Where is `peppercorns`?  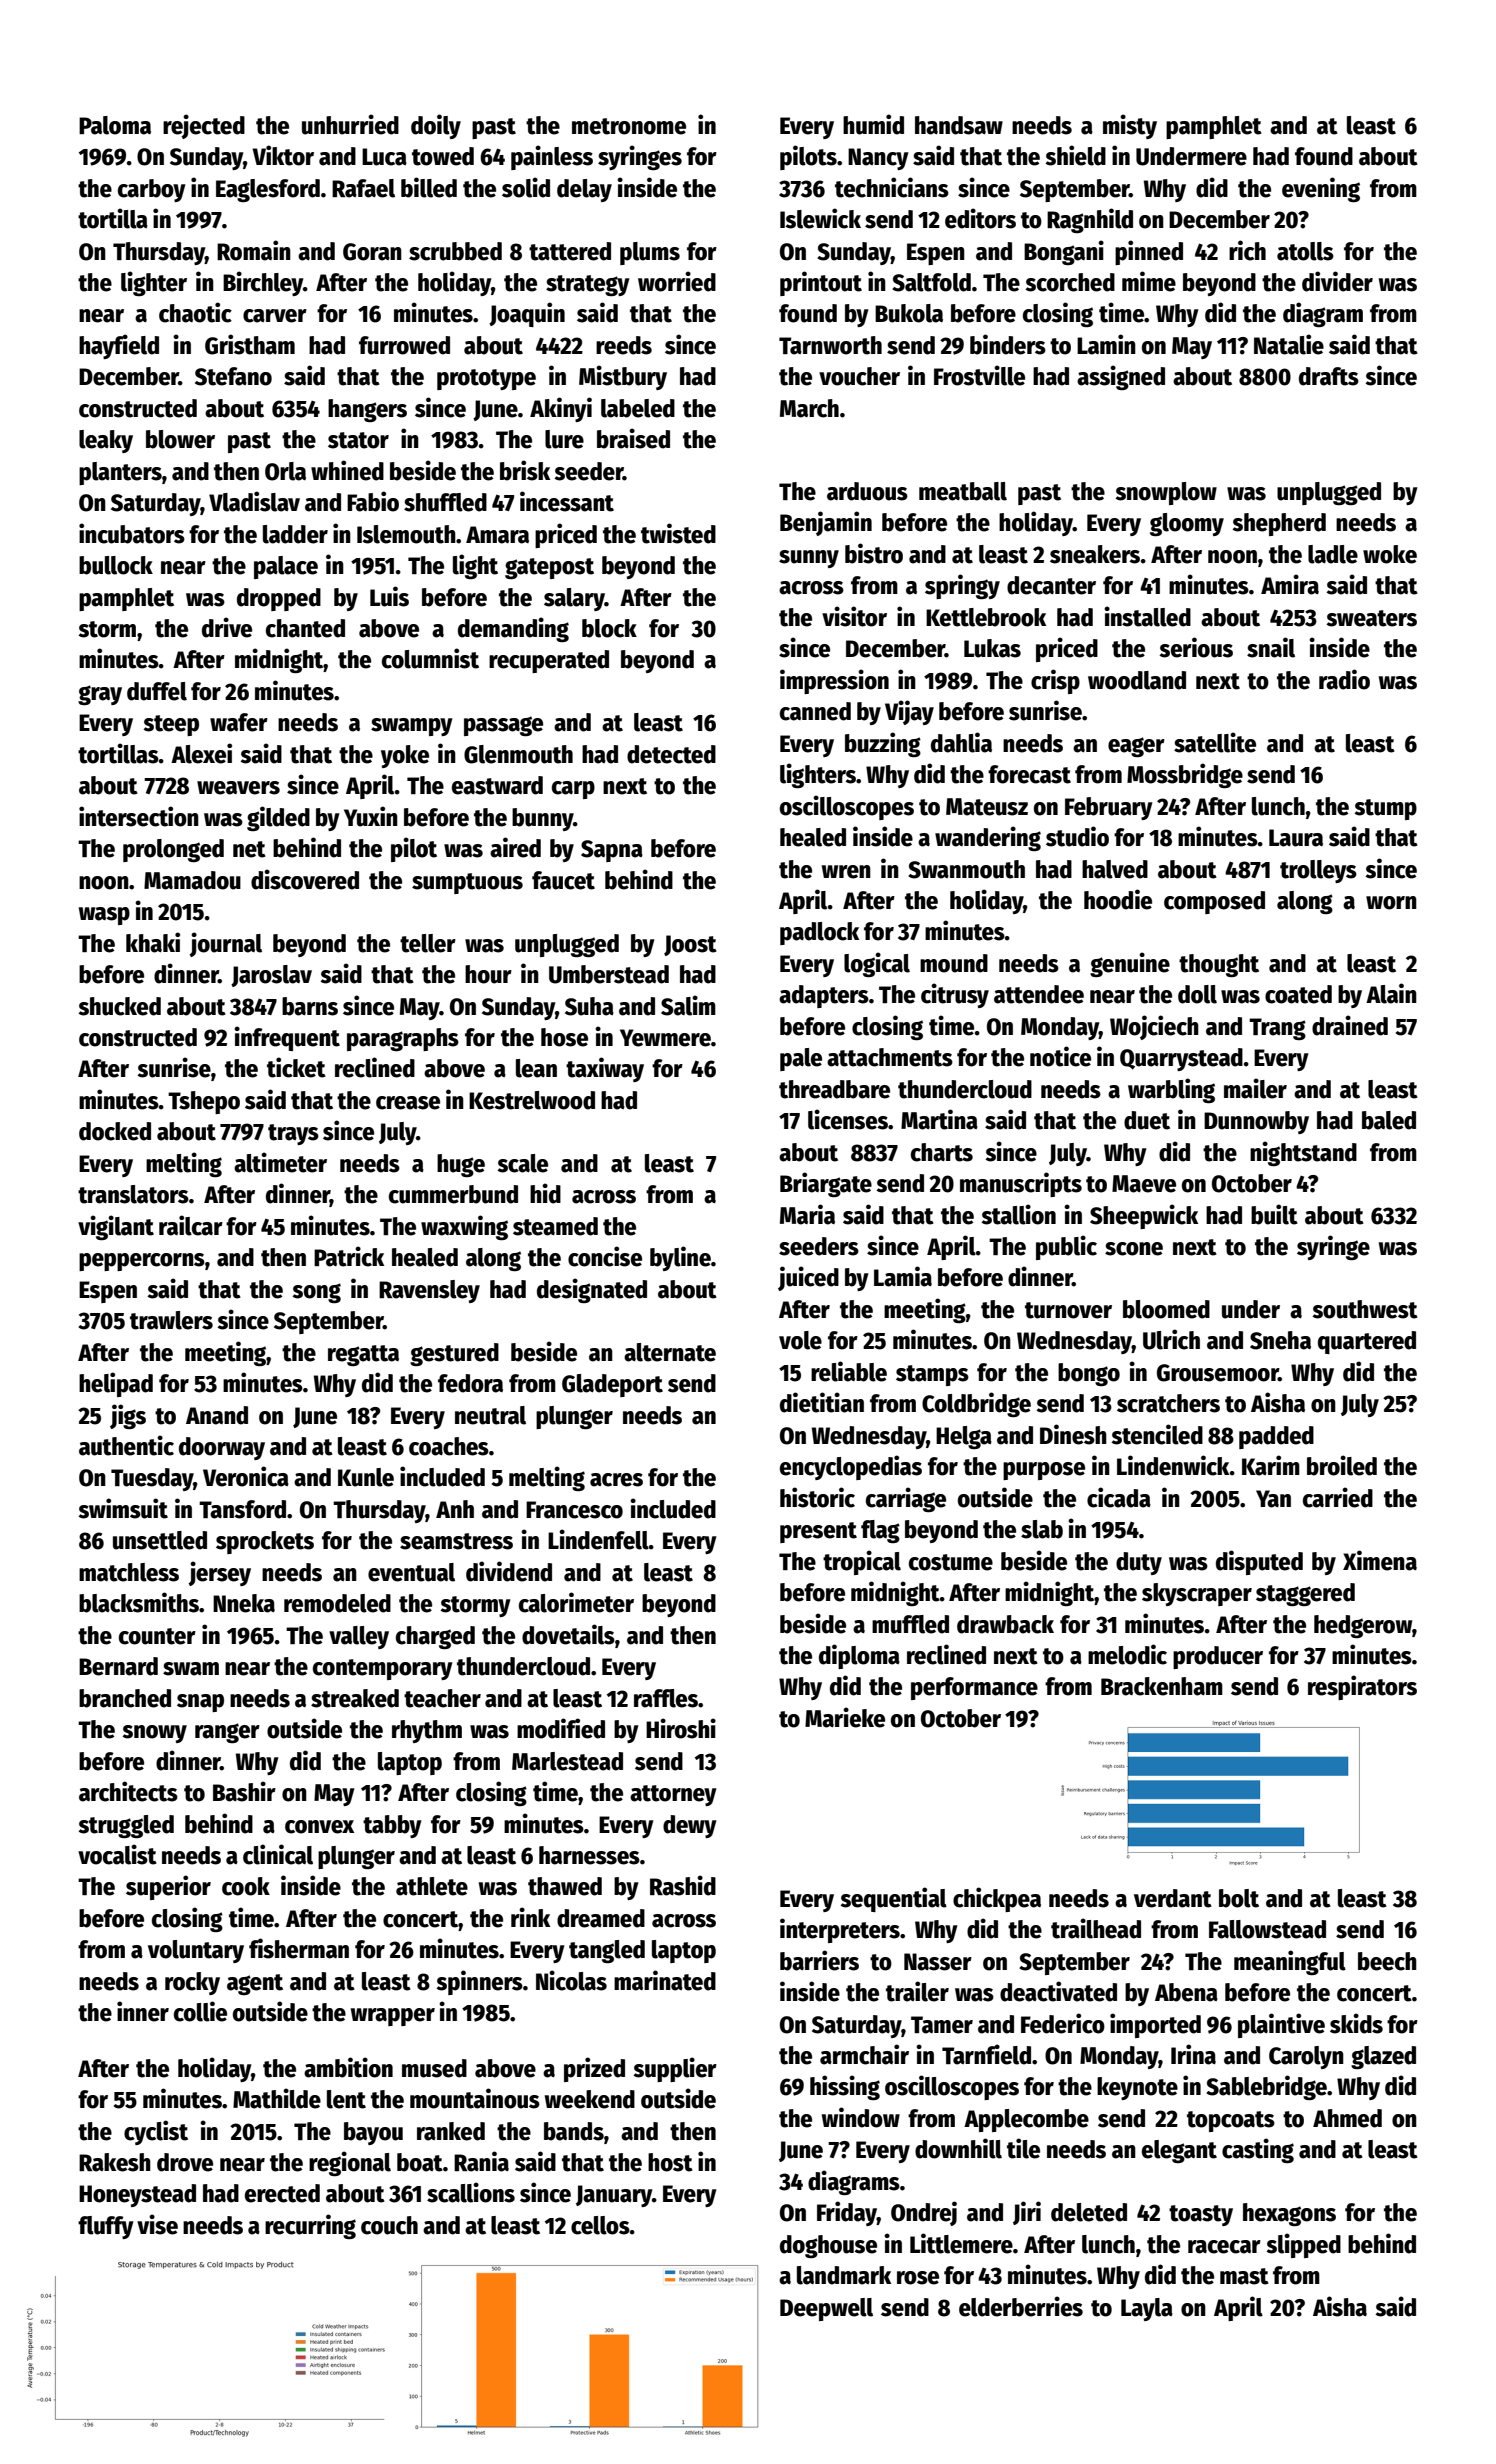 peppercorns is located at coordinates (142, 1262).
